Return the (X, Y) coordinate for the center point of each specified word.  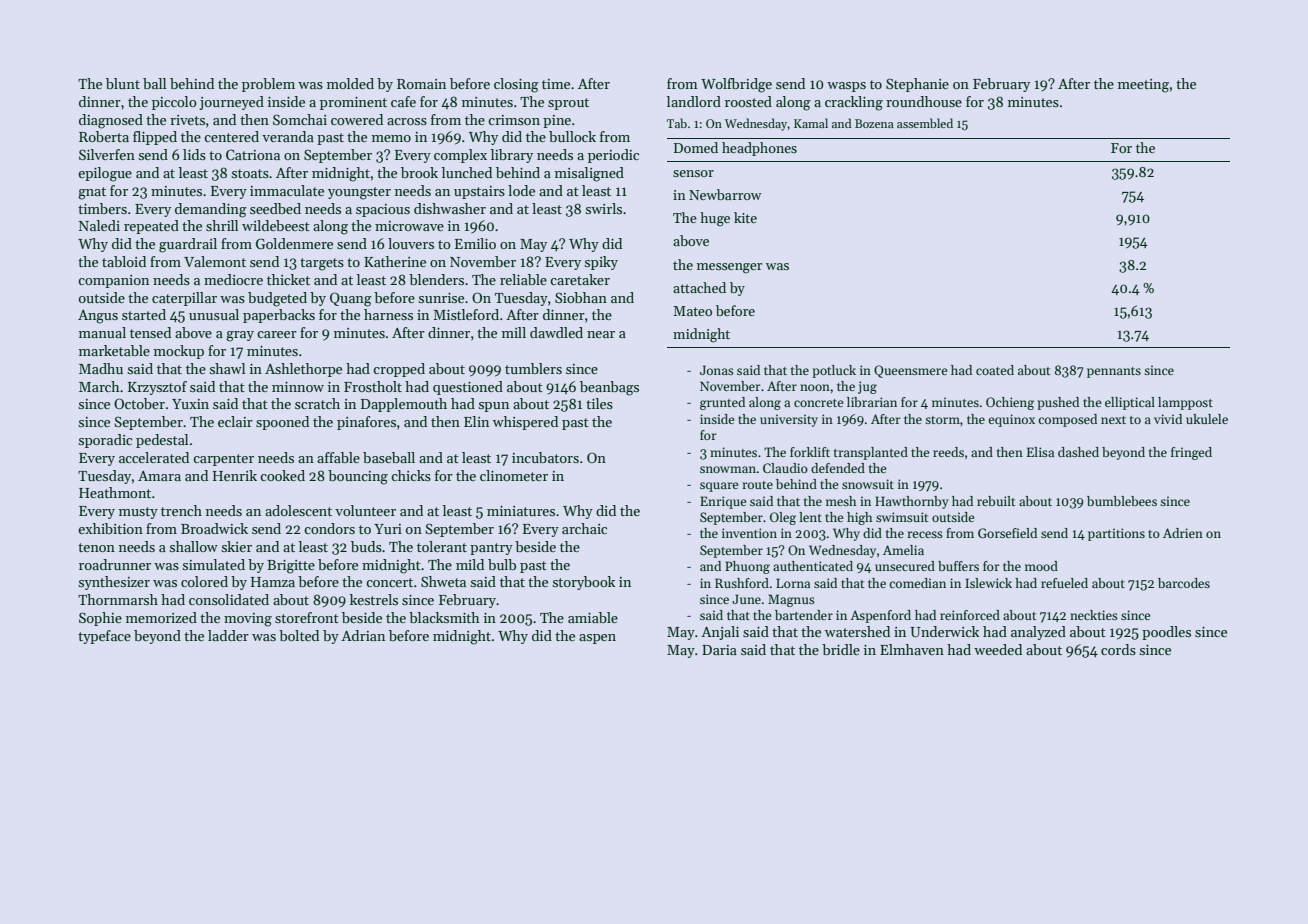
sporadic (105, 441)
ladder (228, 635)
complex (460, 156)
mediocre (233, 279)
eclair (235, 421)
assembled (925, 123)
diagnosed (111, 121)
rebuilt (996, 501)
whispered (525, 423)
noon (815, 387)
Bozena (874, 123)
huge (715, 219)
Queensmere (911, 371)
